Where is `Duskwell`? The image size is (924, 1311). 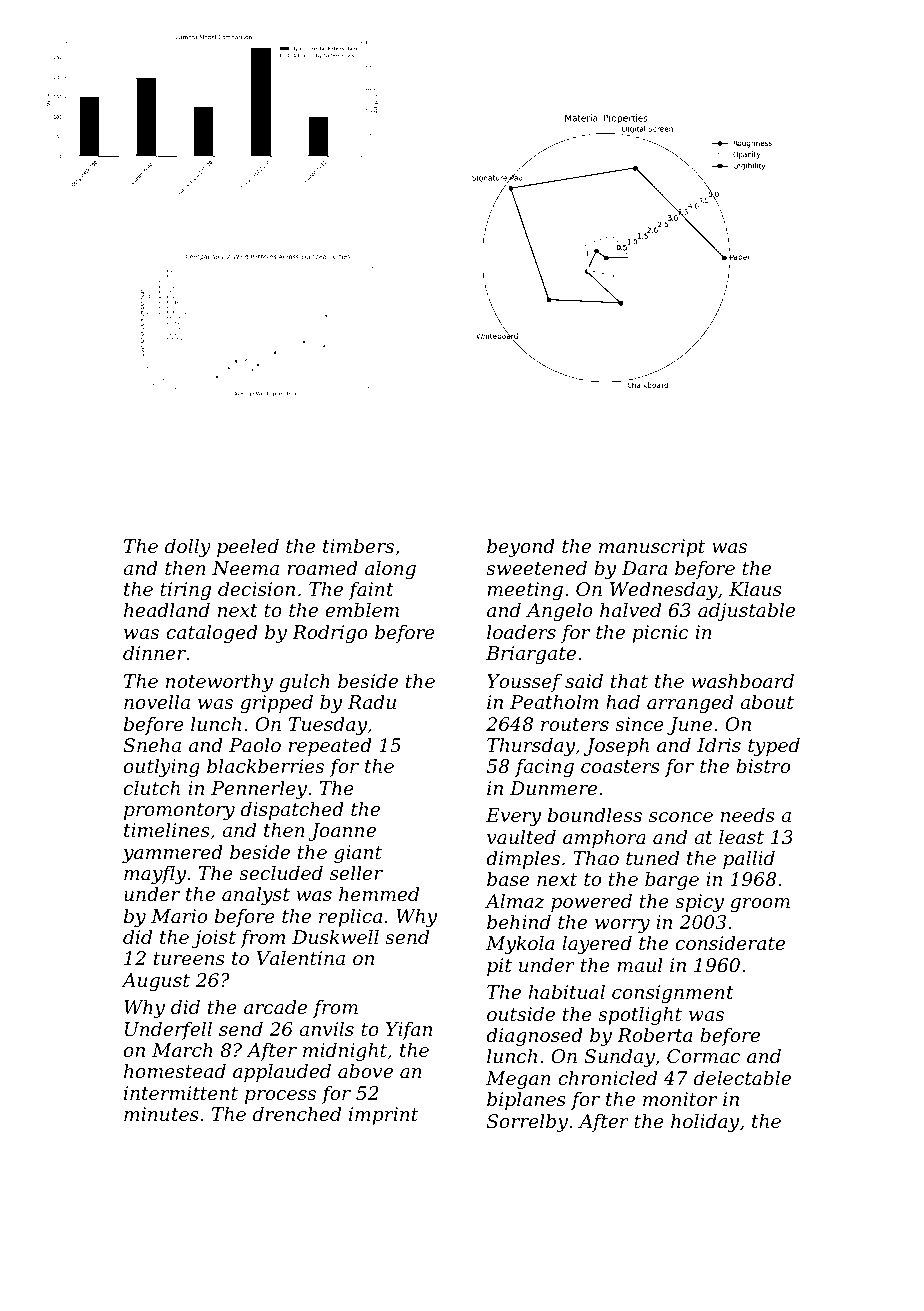 Duskwell is located at coordinates (335, 937).
